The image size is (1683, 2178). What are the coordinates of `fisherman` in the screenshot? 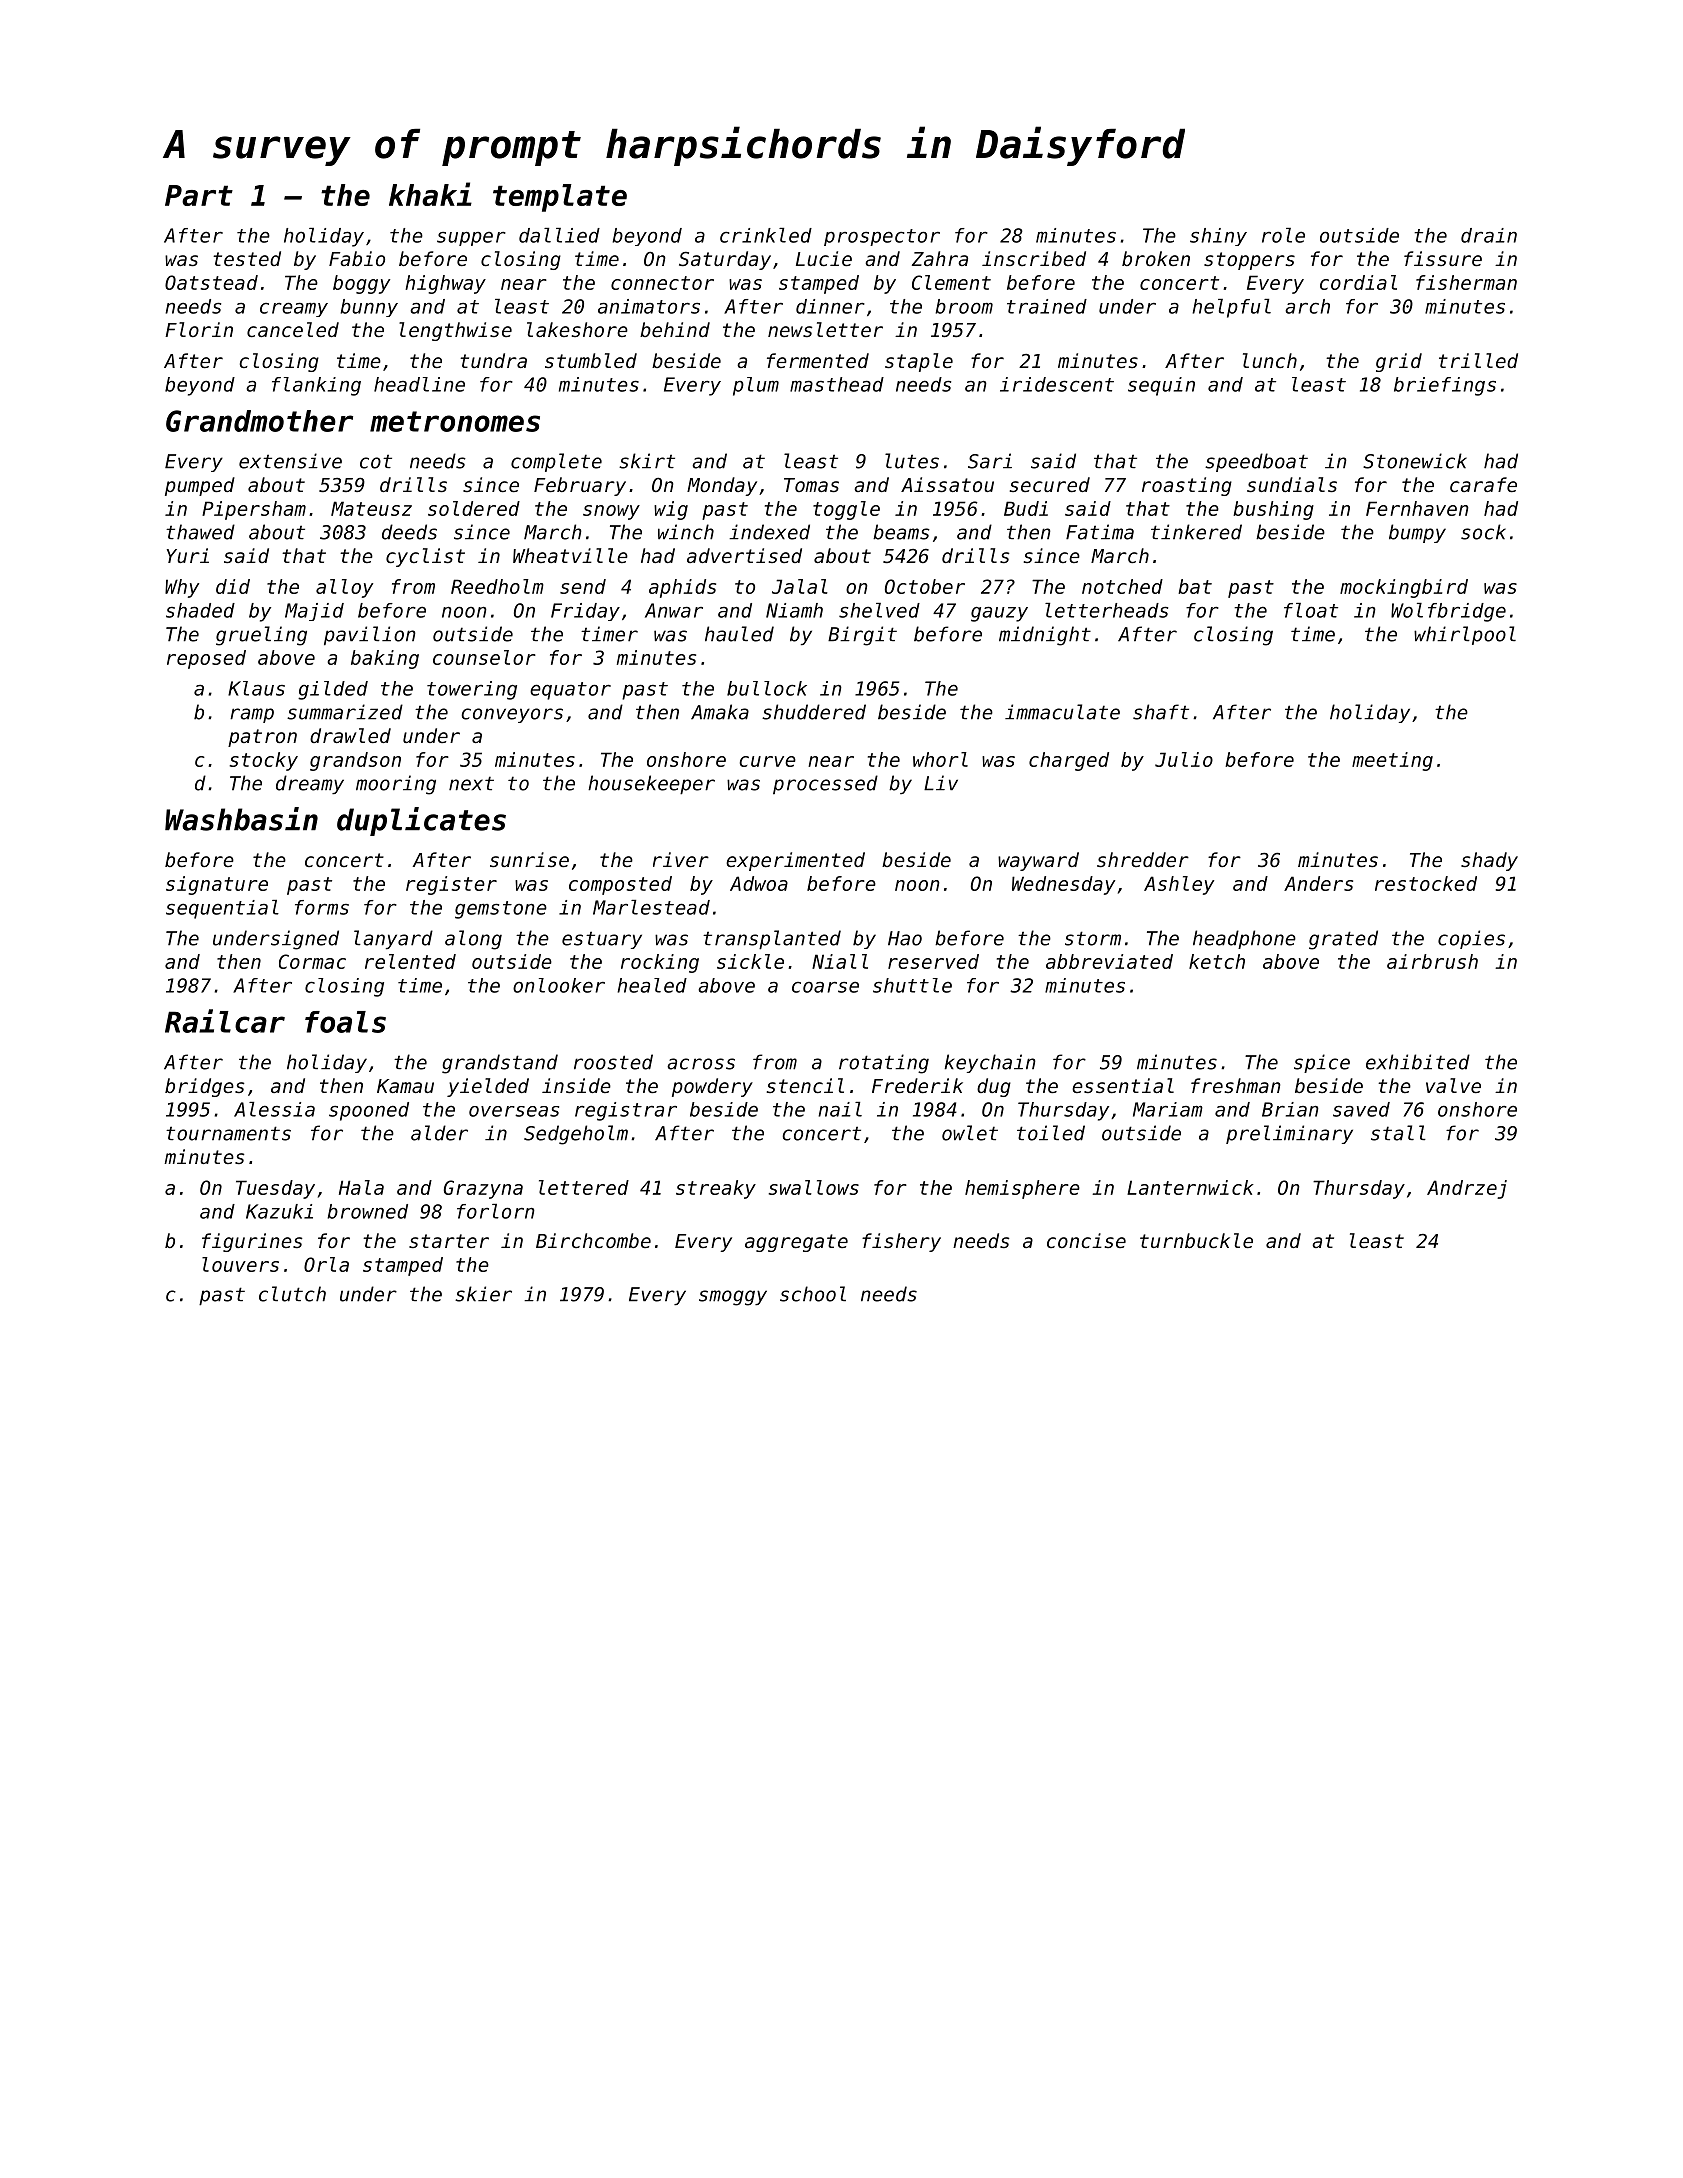 It's located at (1466, 282).
